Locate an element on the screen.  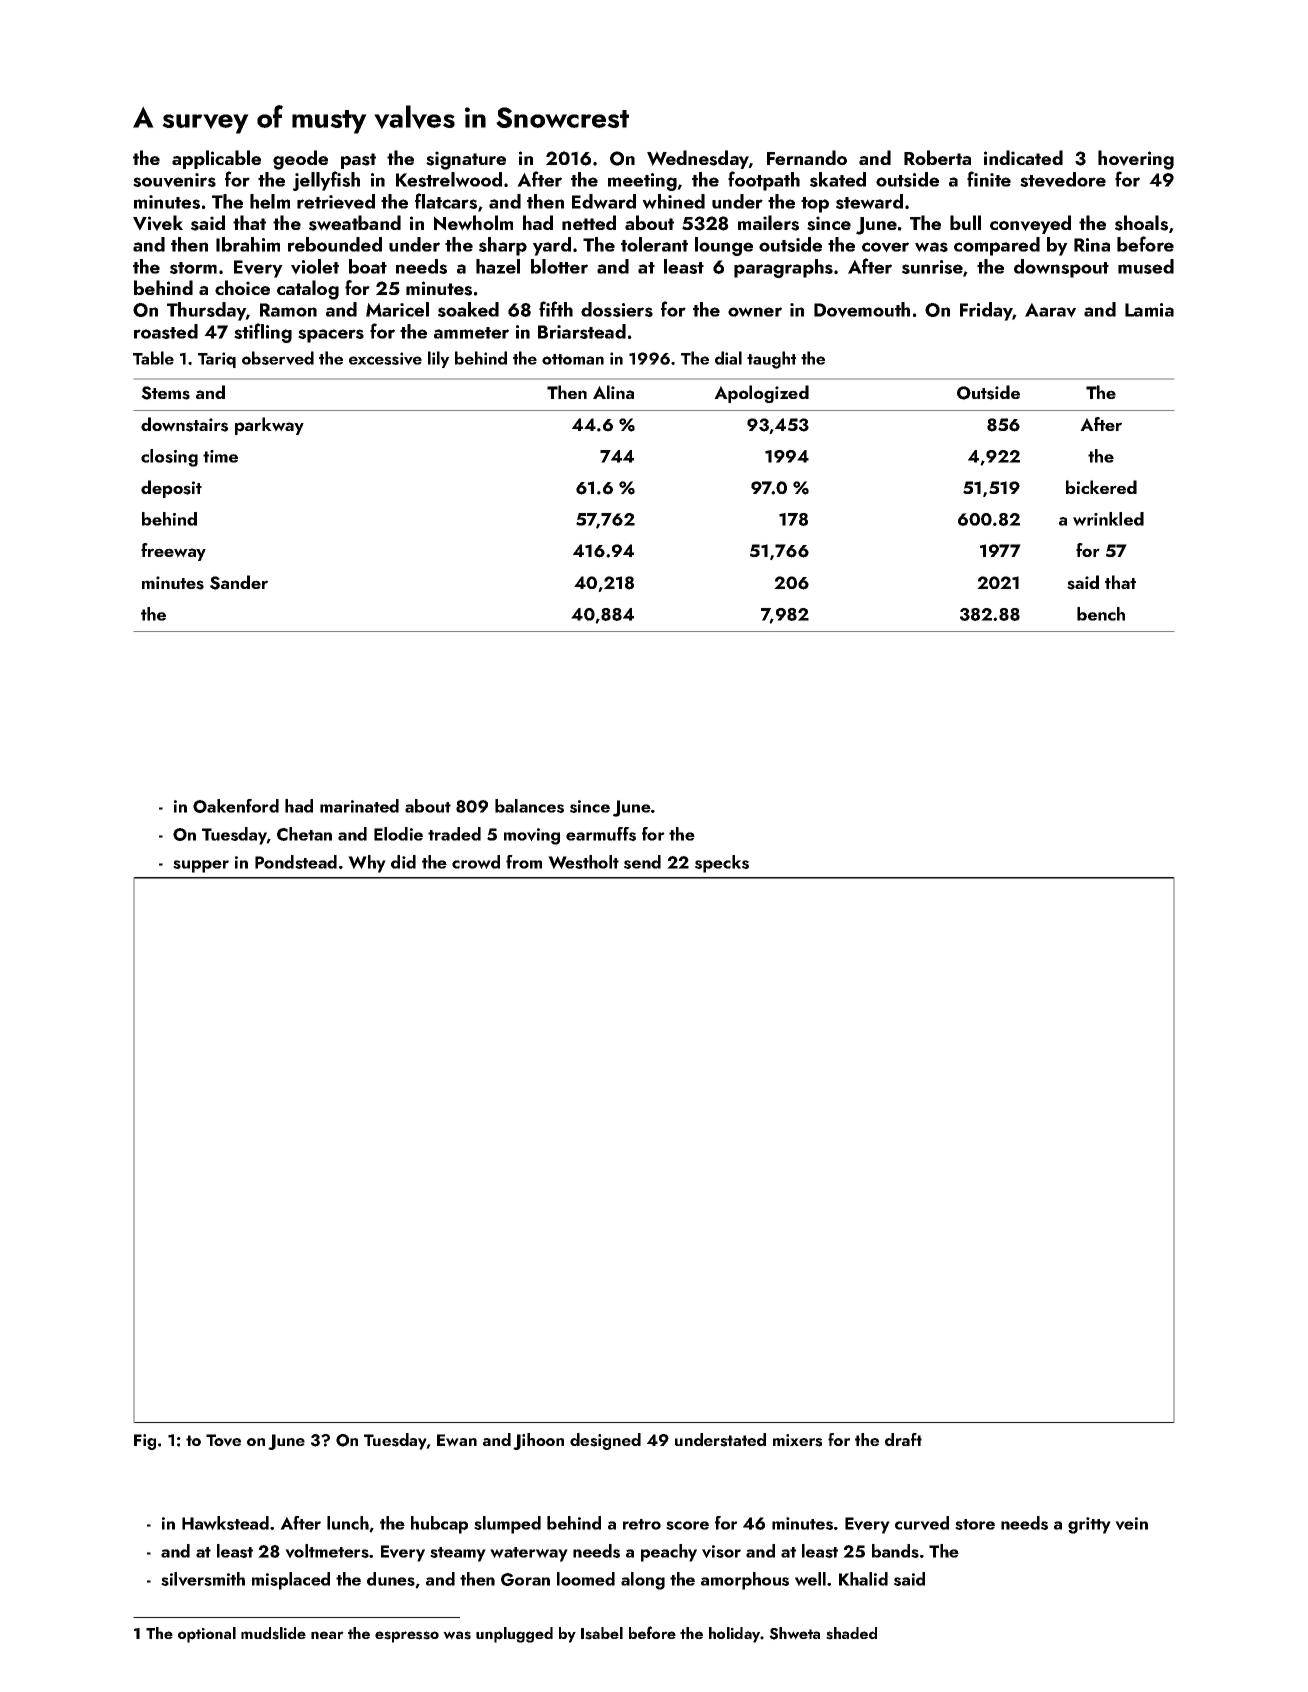
bickered is located at coordinates (1101, 487).
